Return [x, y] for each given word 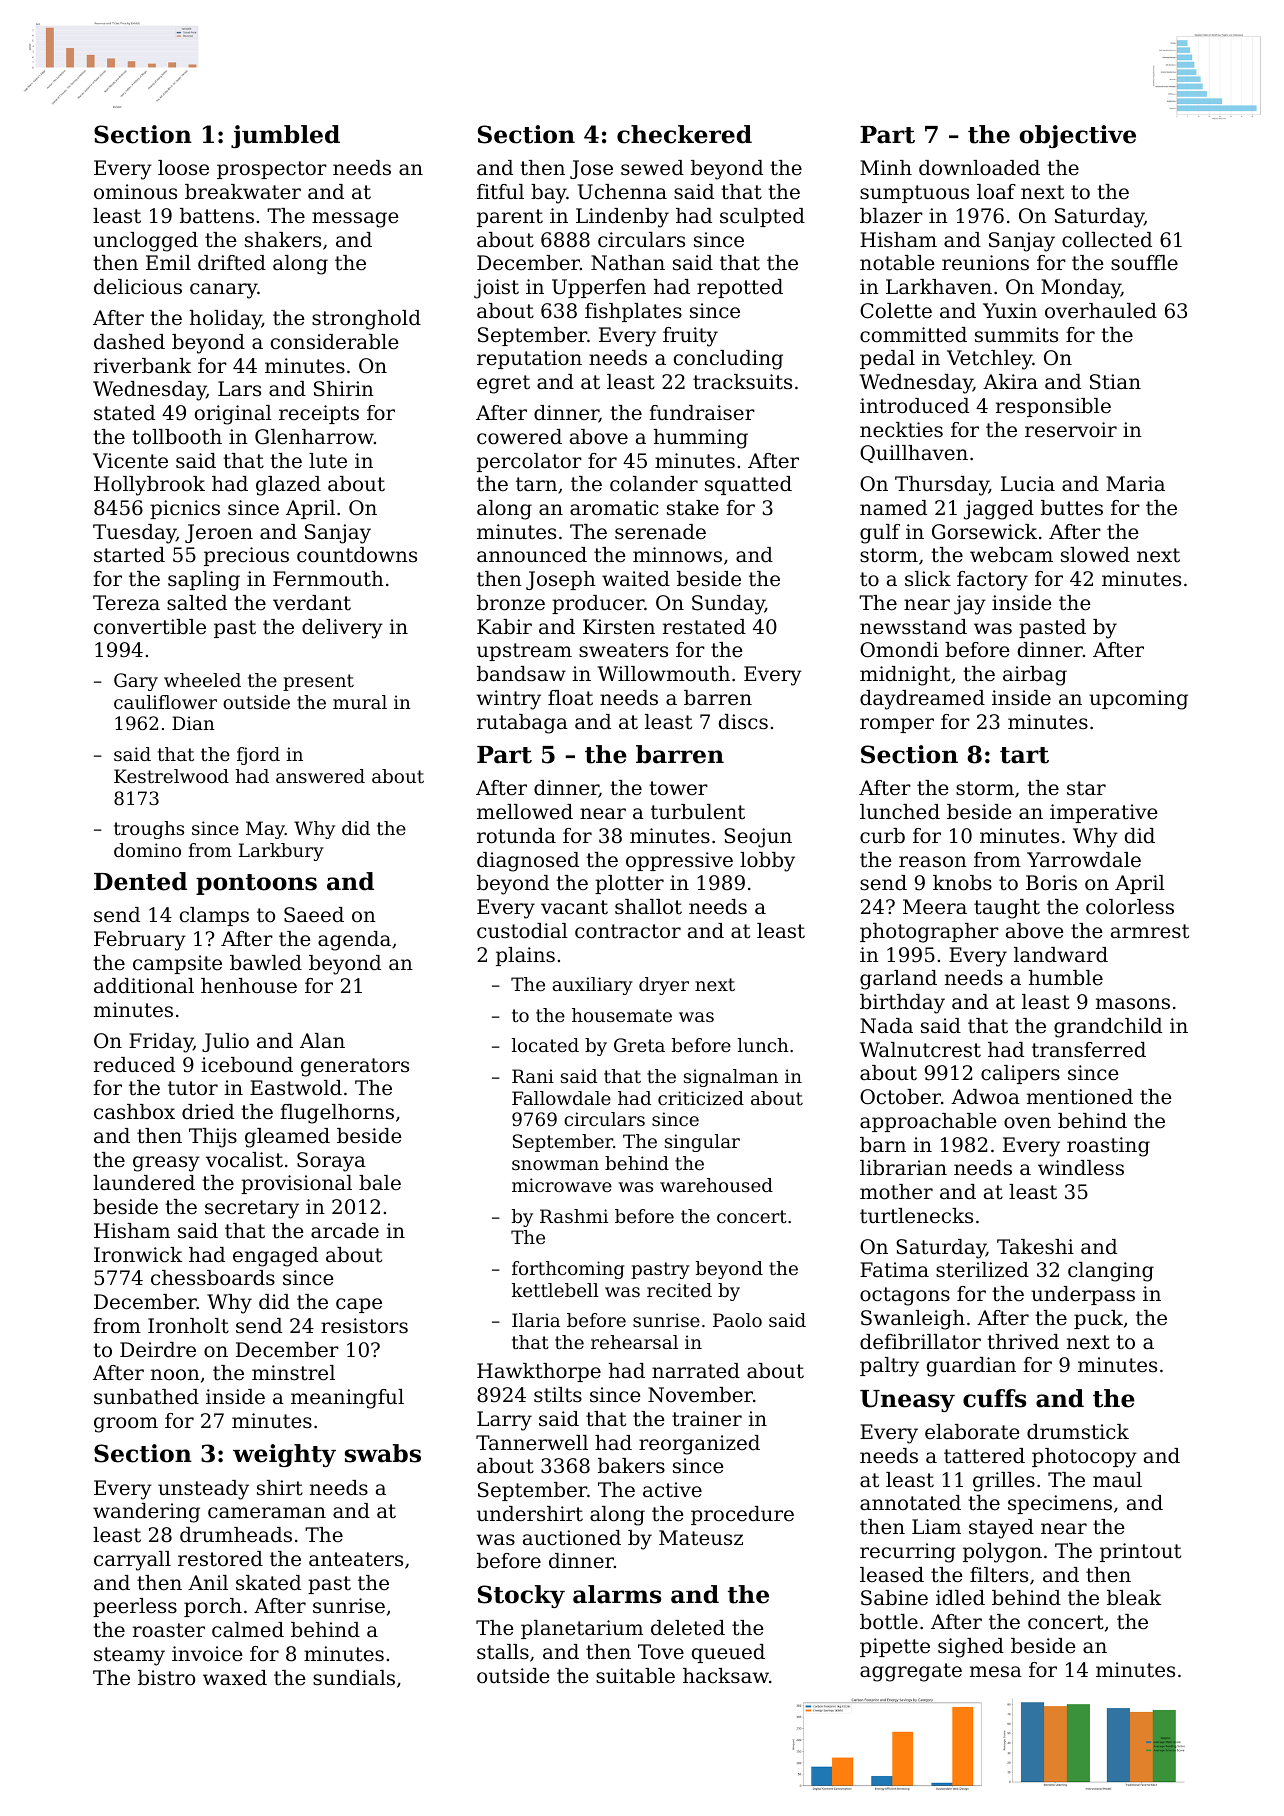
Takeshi [1035, 1247]
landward [1061, 955]
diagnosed [528, 862]
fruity [690, 337]
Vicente [130, 461]
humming [701, 439]
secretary [252, 1209]
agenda [354, 941]
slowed [1095, 555]
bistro [166, 1678]
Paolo [737, 1320]
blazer [891, 216]
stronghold [366, 320]
